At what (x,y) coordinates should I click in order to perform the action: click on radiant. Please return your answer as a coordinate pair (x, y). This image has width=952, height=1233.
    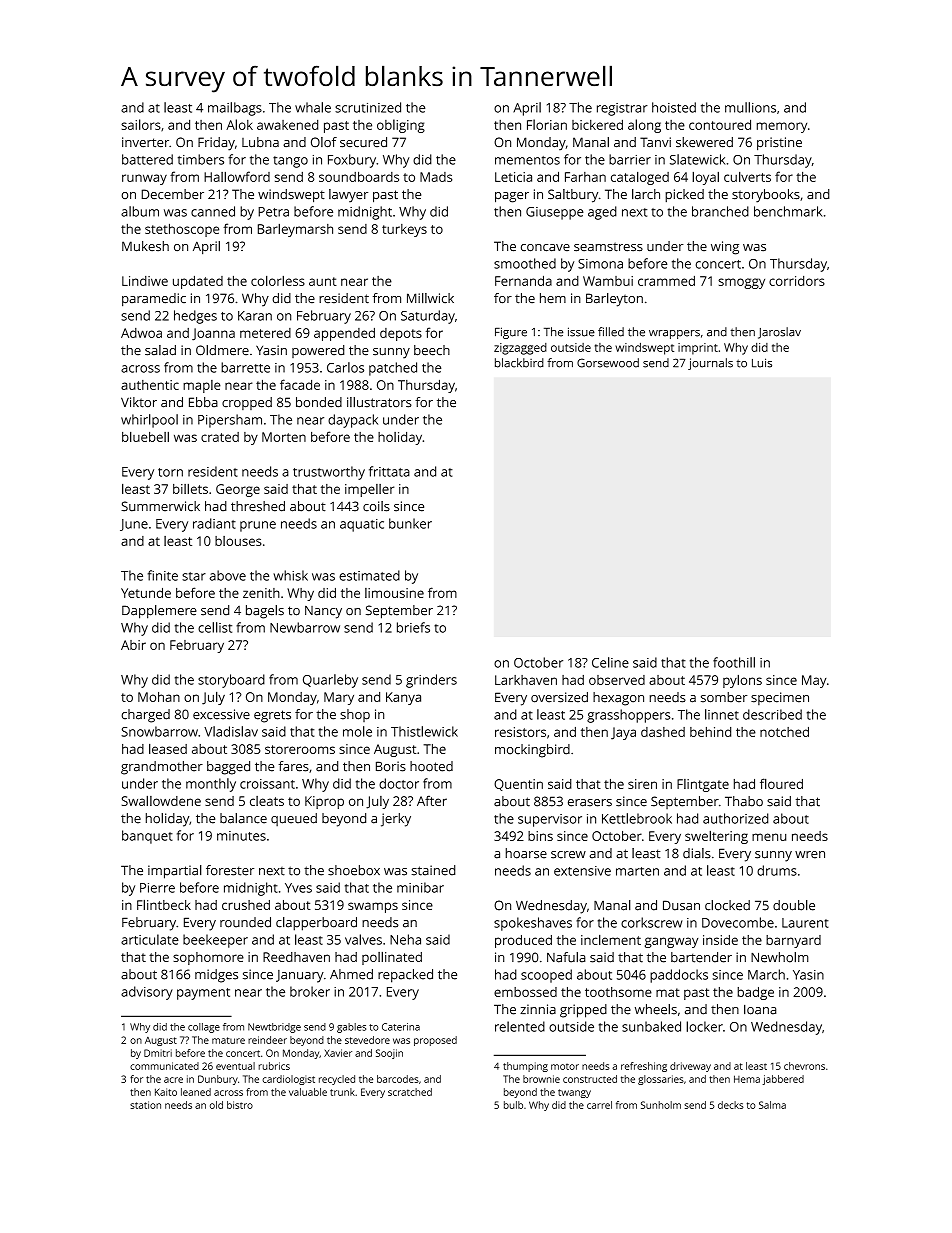
    Looking at the image, I should click on (214, 523).
